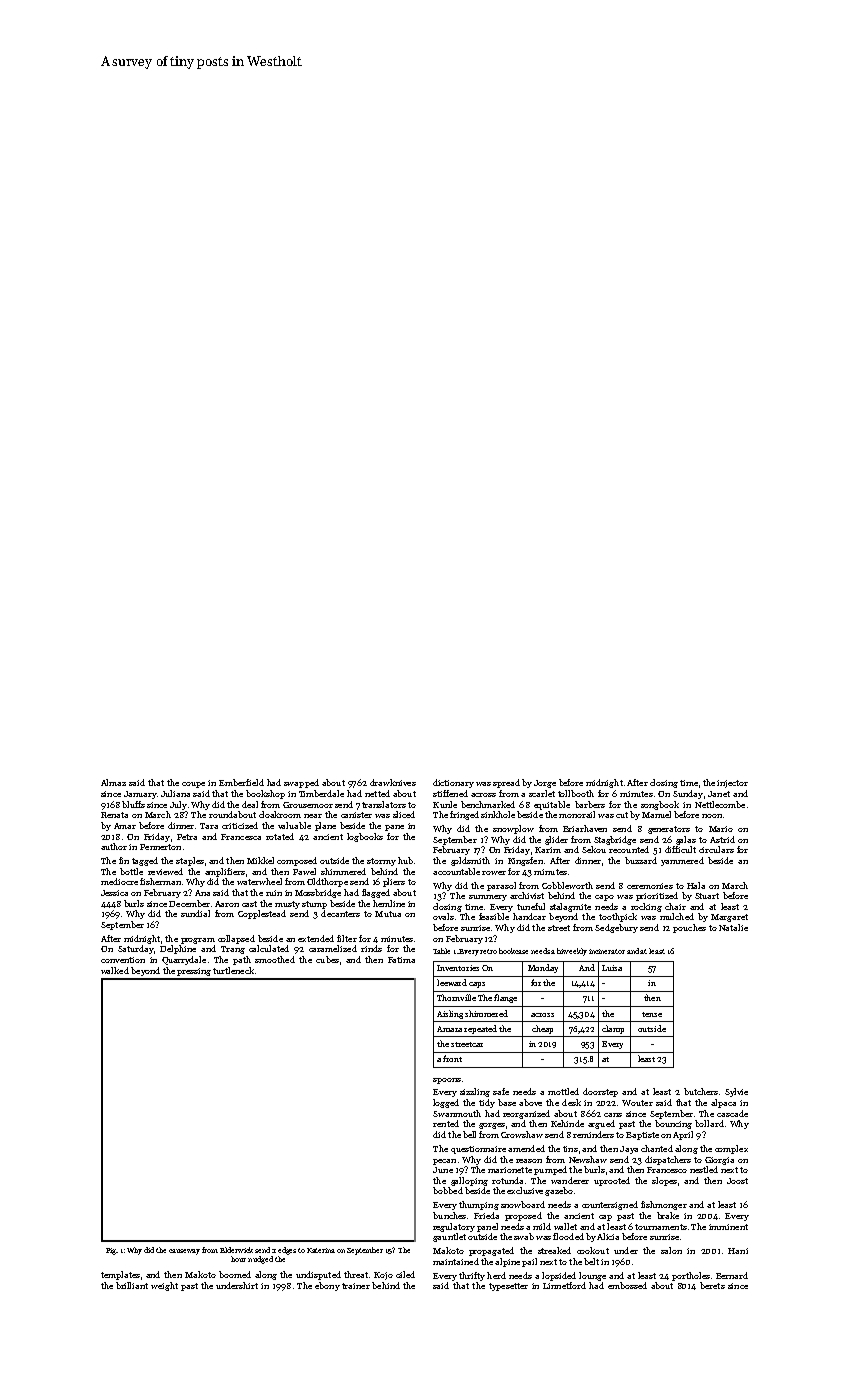 This page has width=849, height=1400. What do you see at coordinates (250, 804) in the page?
I see `deal` at bounding box center [250, 804].
